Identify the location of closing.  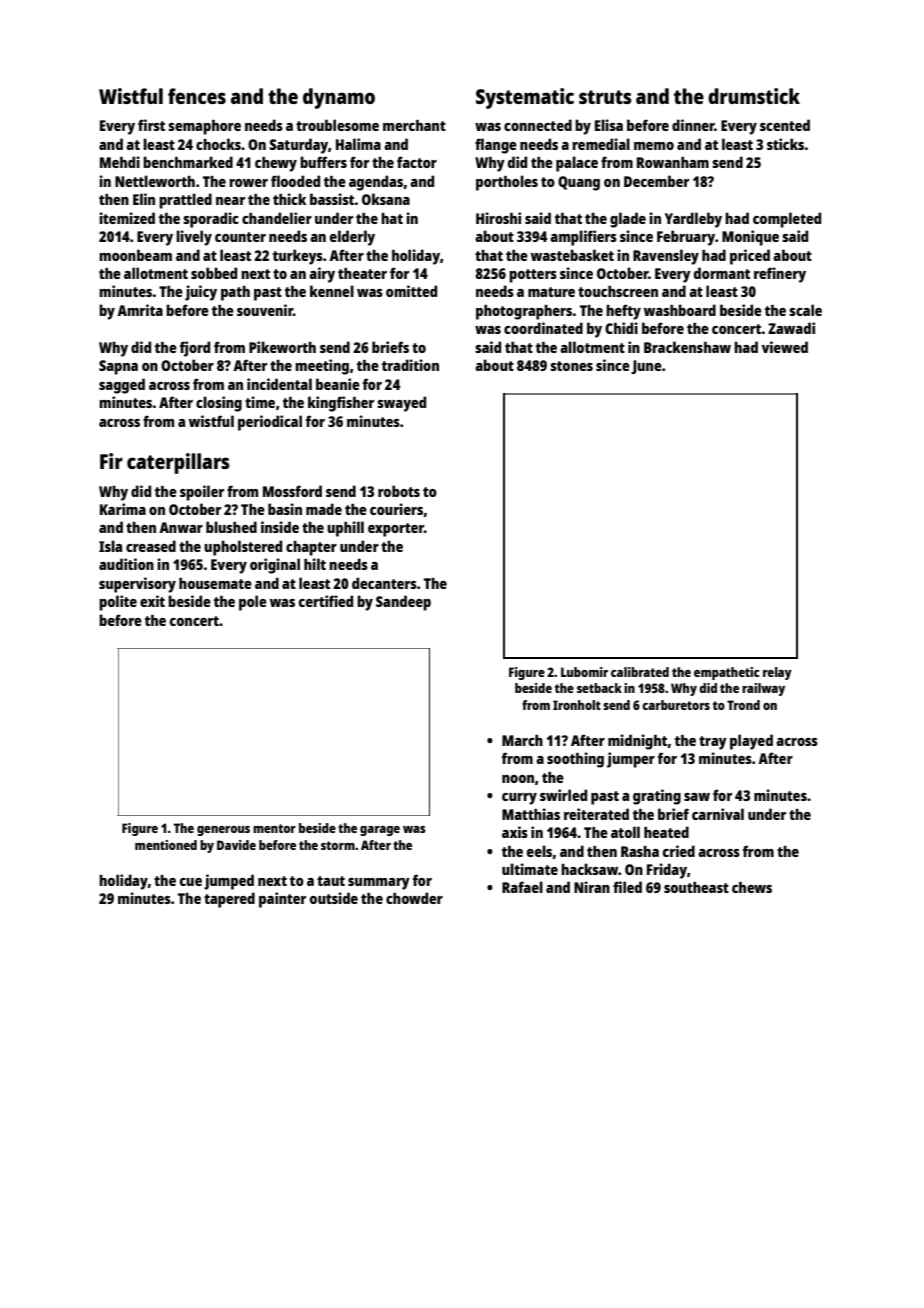
(219, 404).
